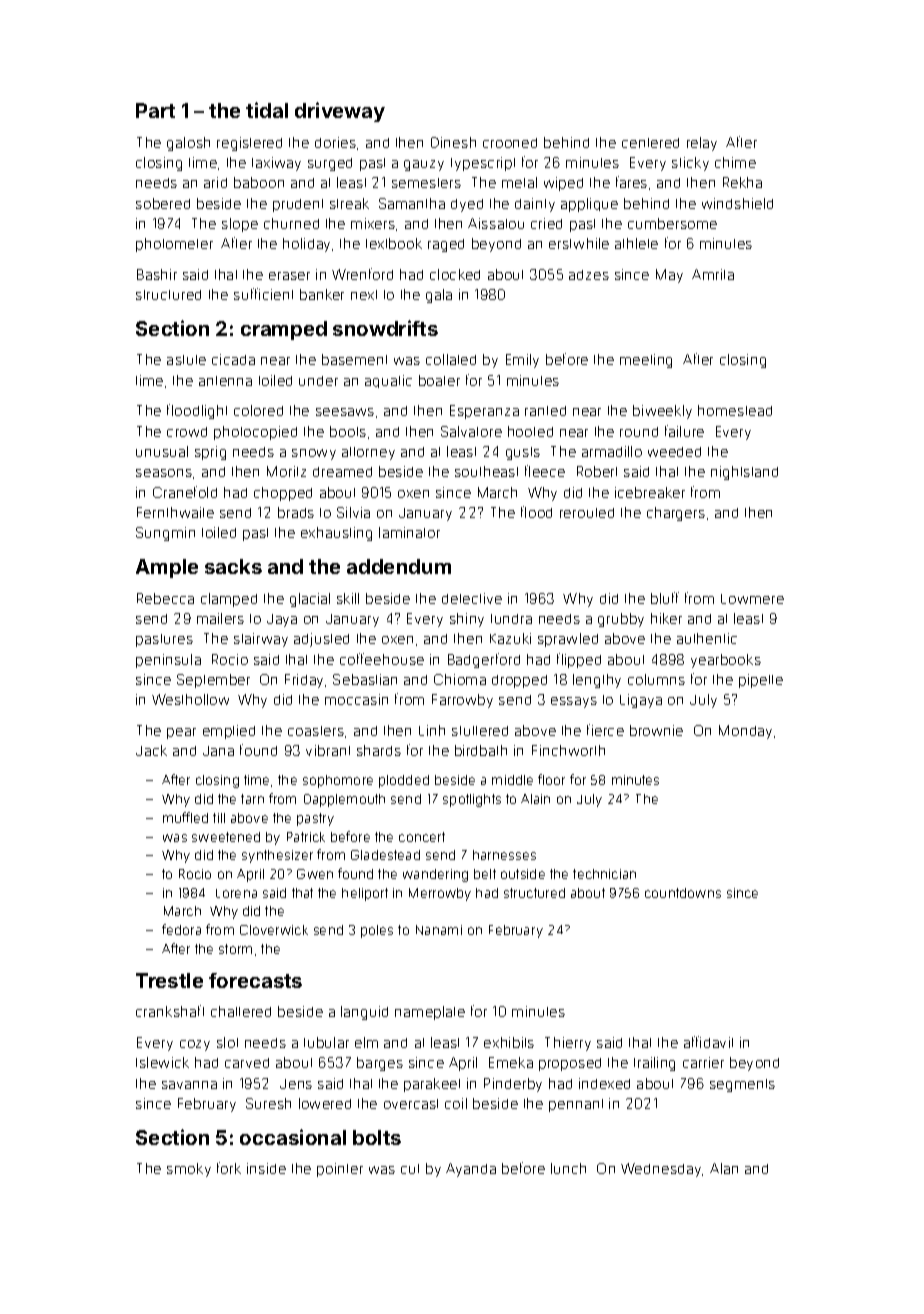  Describe the element at coordinates (735, 162) in the image. I see `chime` at that location.
